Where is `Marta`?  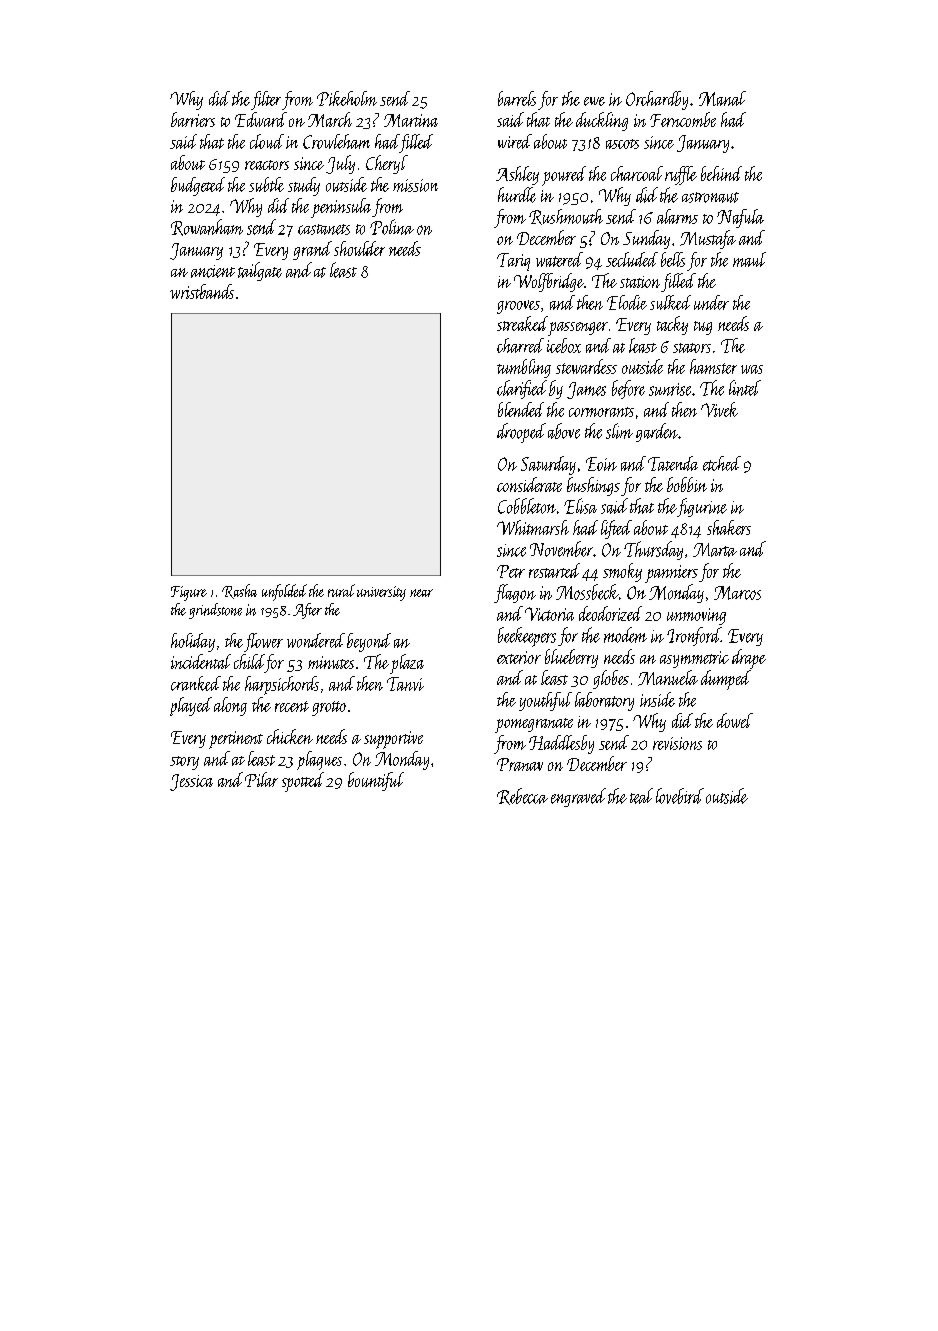 Marta is located at coordinates (715, 550).
